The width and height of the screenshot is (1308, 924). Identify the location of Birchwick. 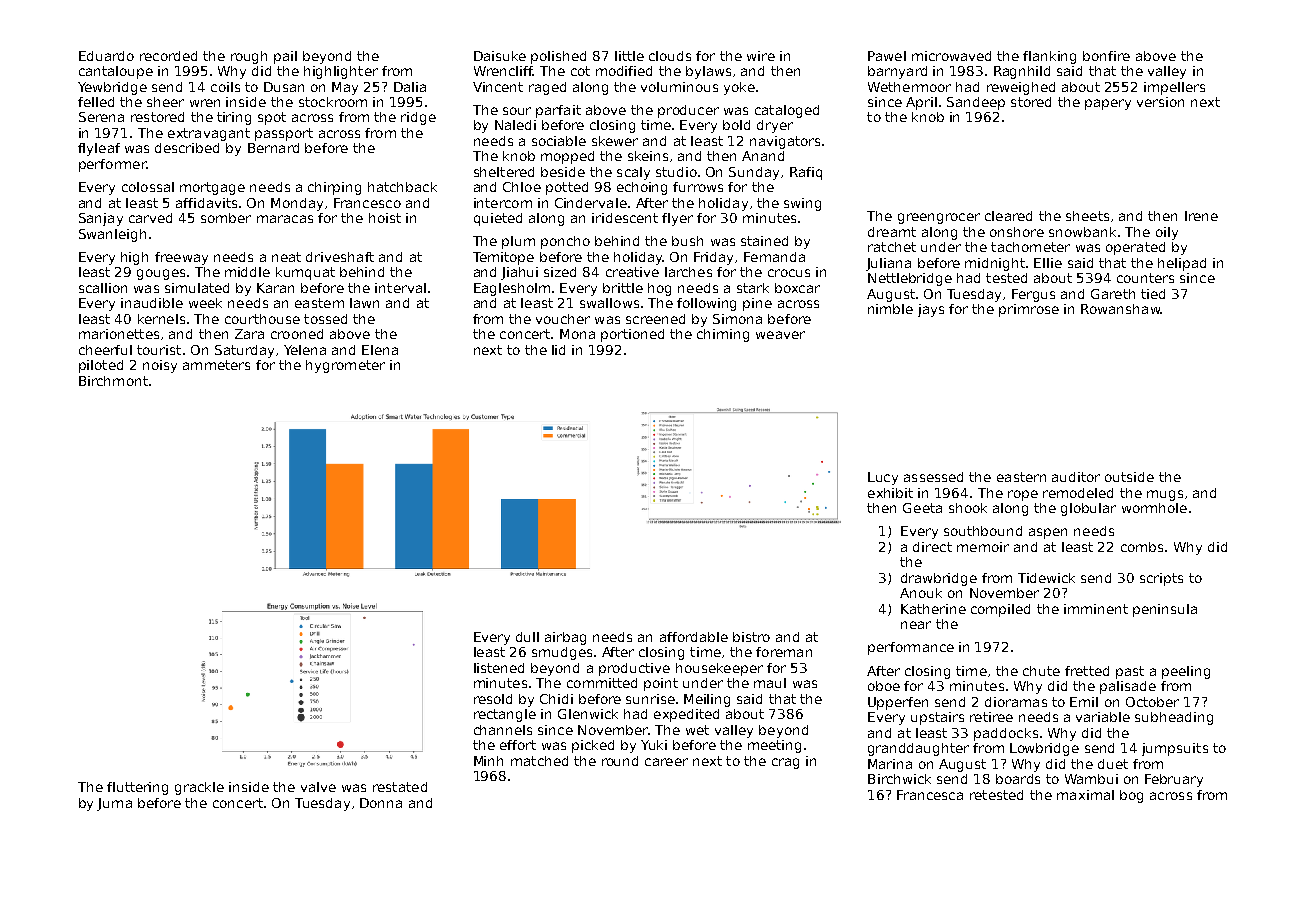
(899, 779).
